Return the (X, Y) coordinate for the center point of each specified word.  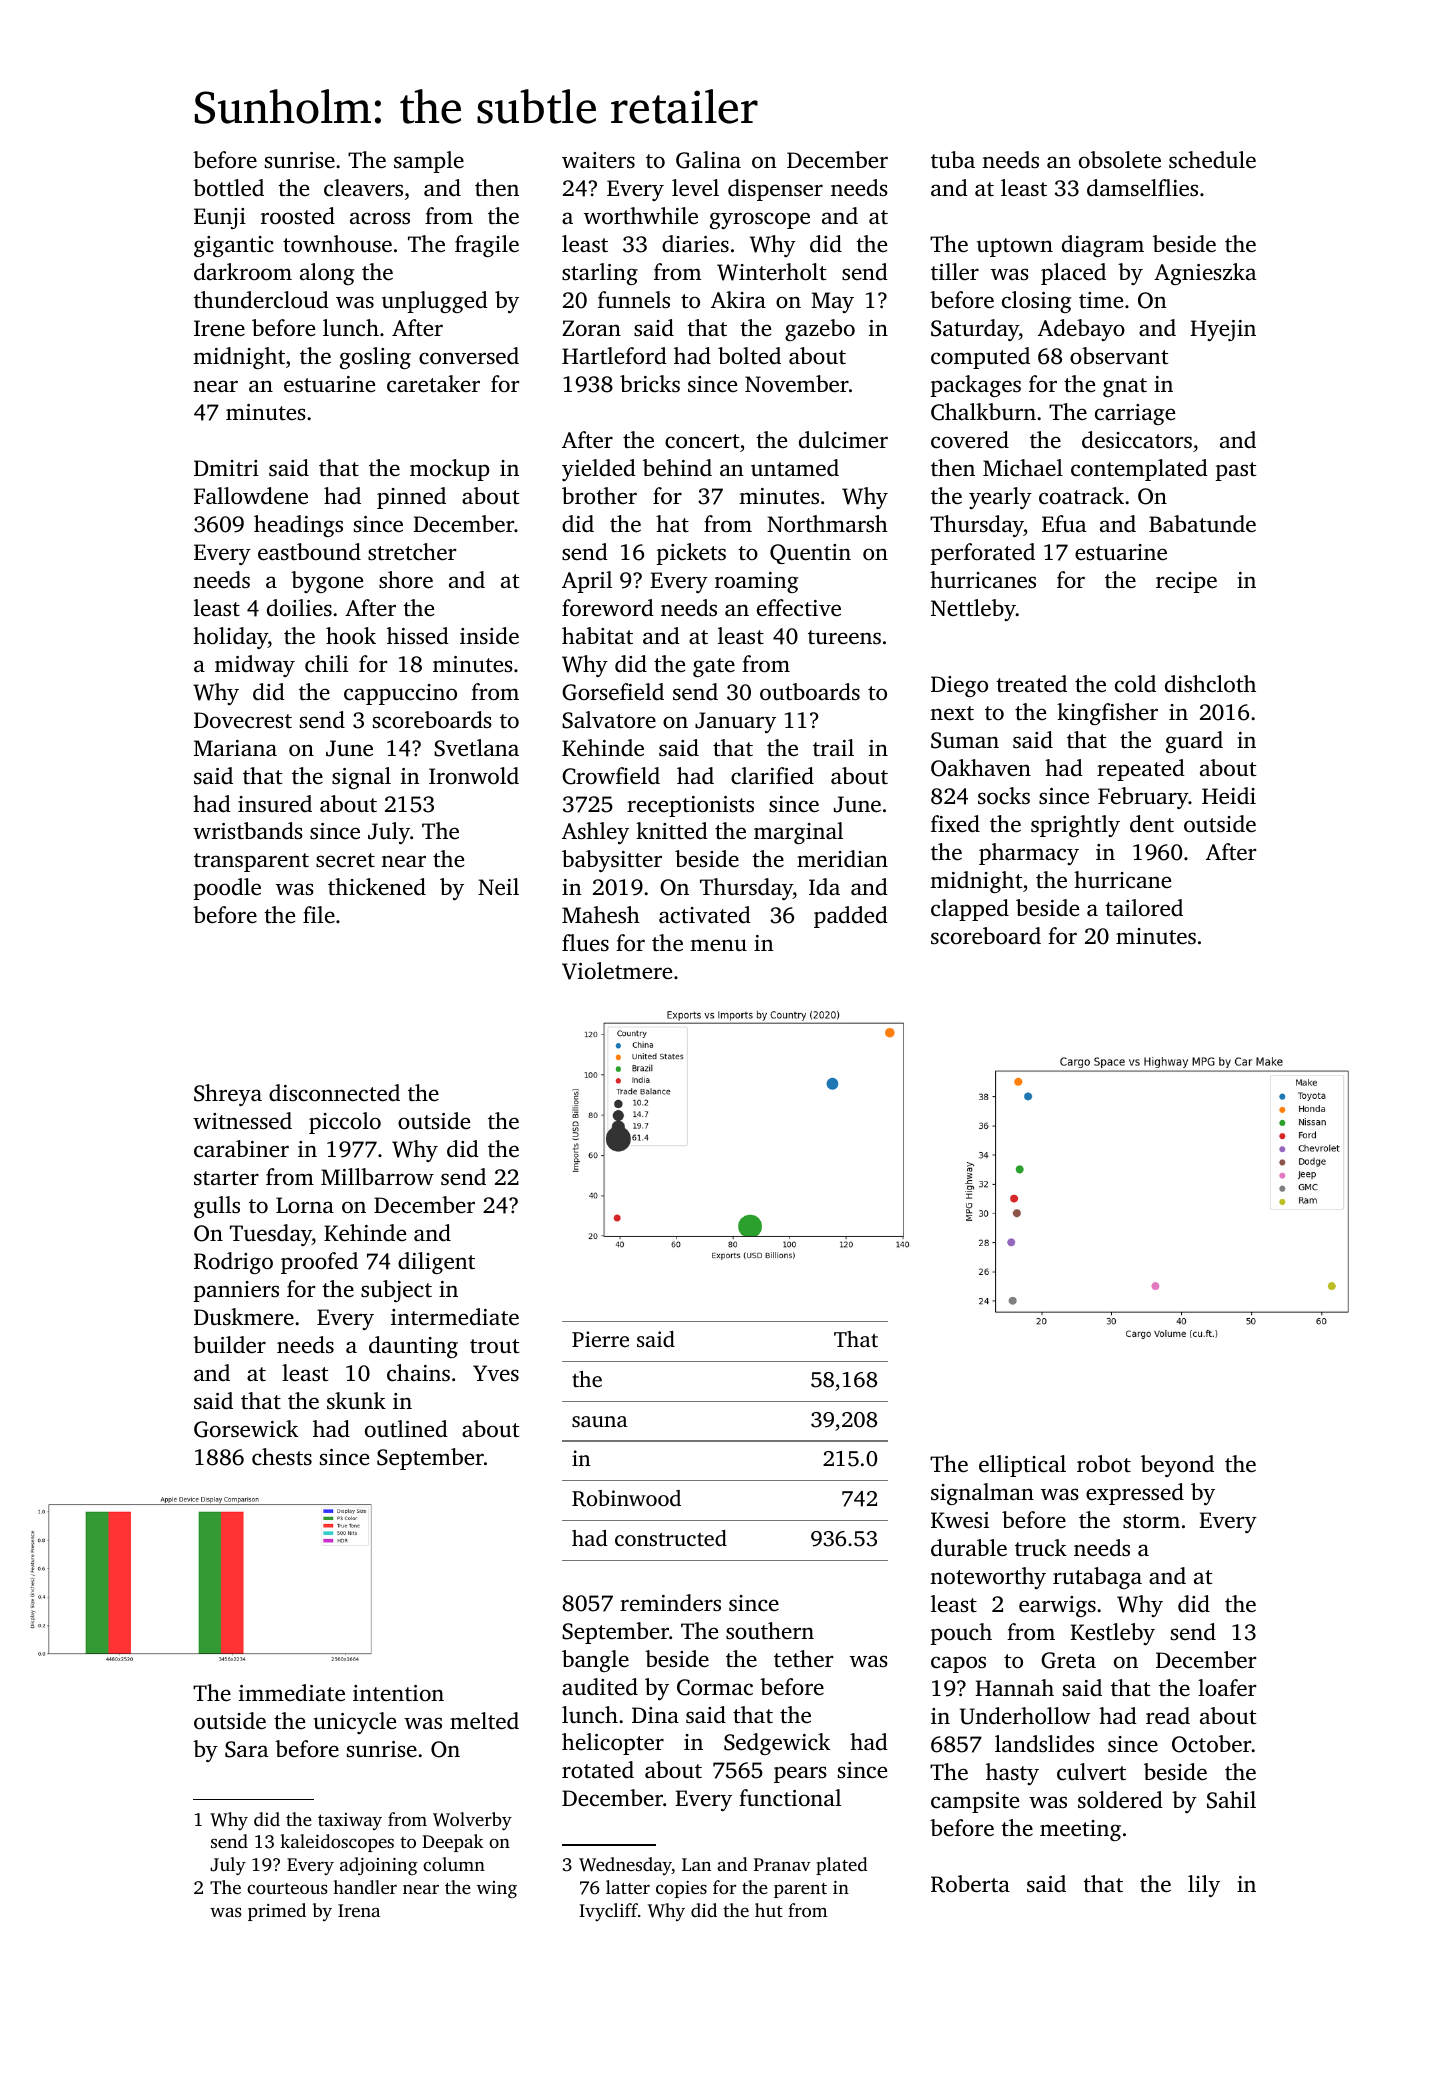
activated (705, 914)
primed (277, 1912)
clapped (970, 910)
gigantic (234, 246)
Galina (708, 160)
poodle (227, 889)
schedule (1212, 160)
